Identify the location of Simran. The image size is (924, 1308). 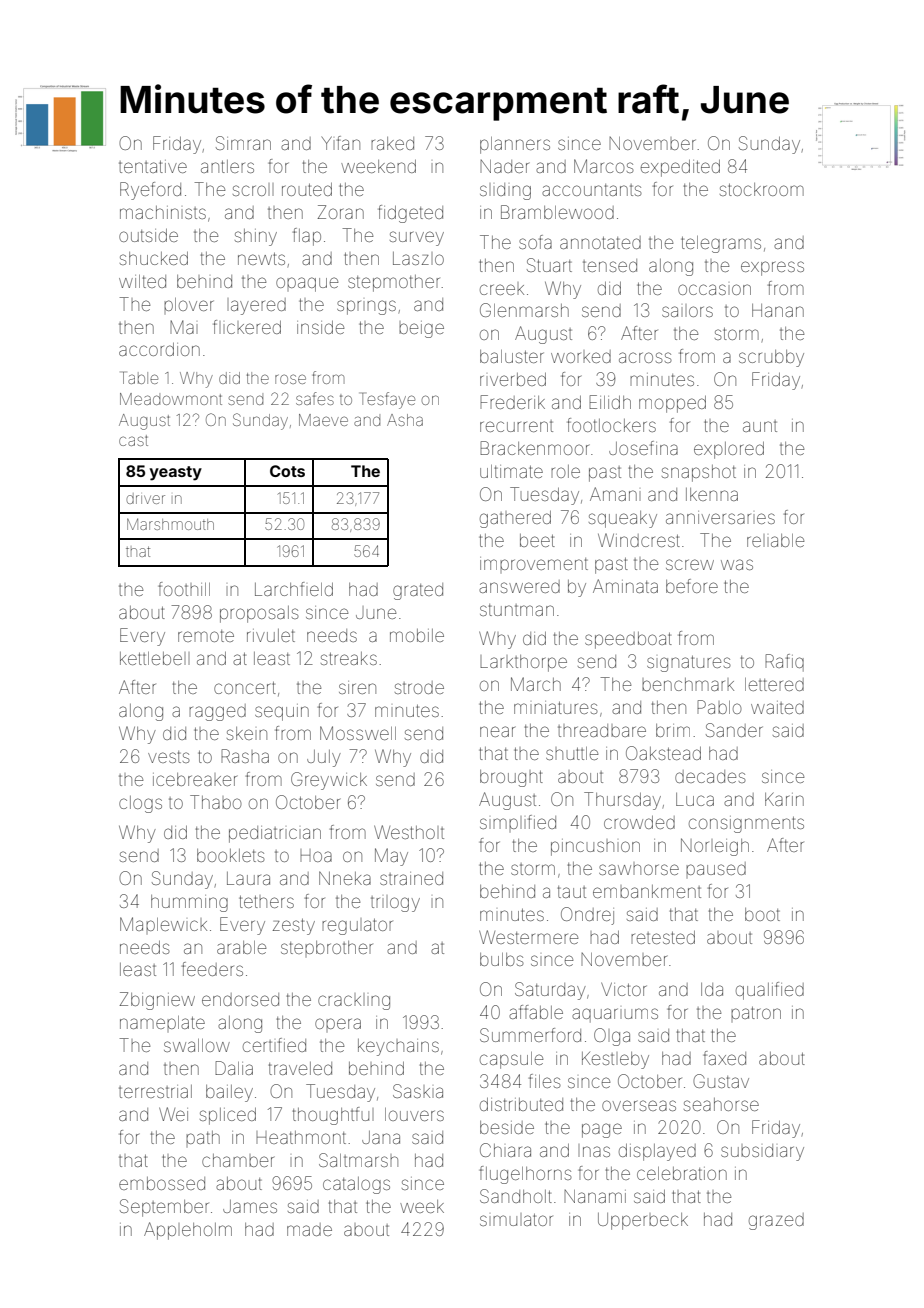
(243, 143).
